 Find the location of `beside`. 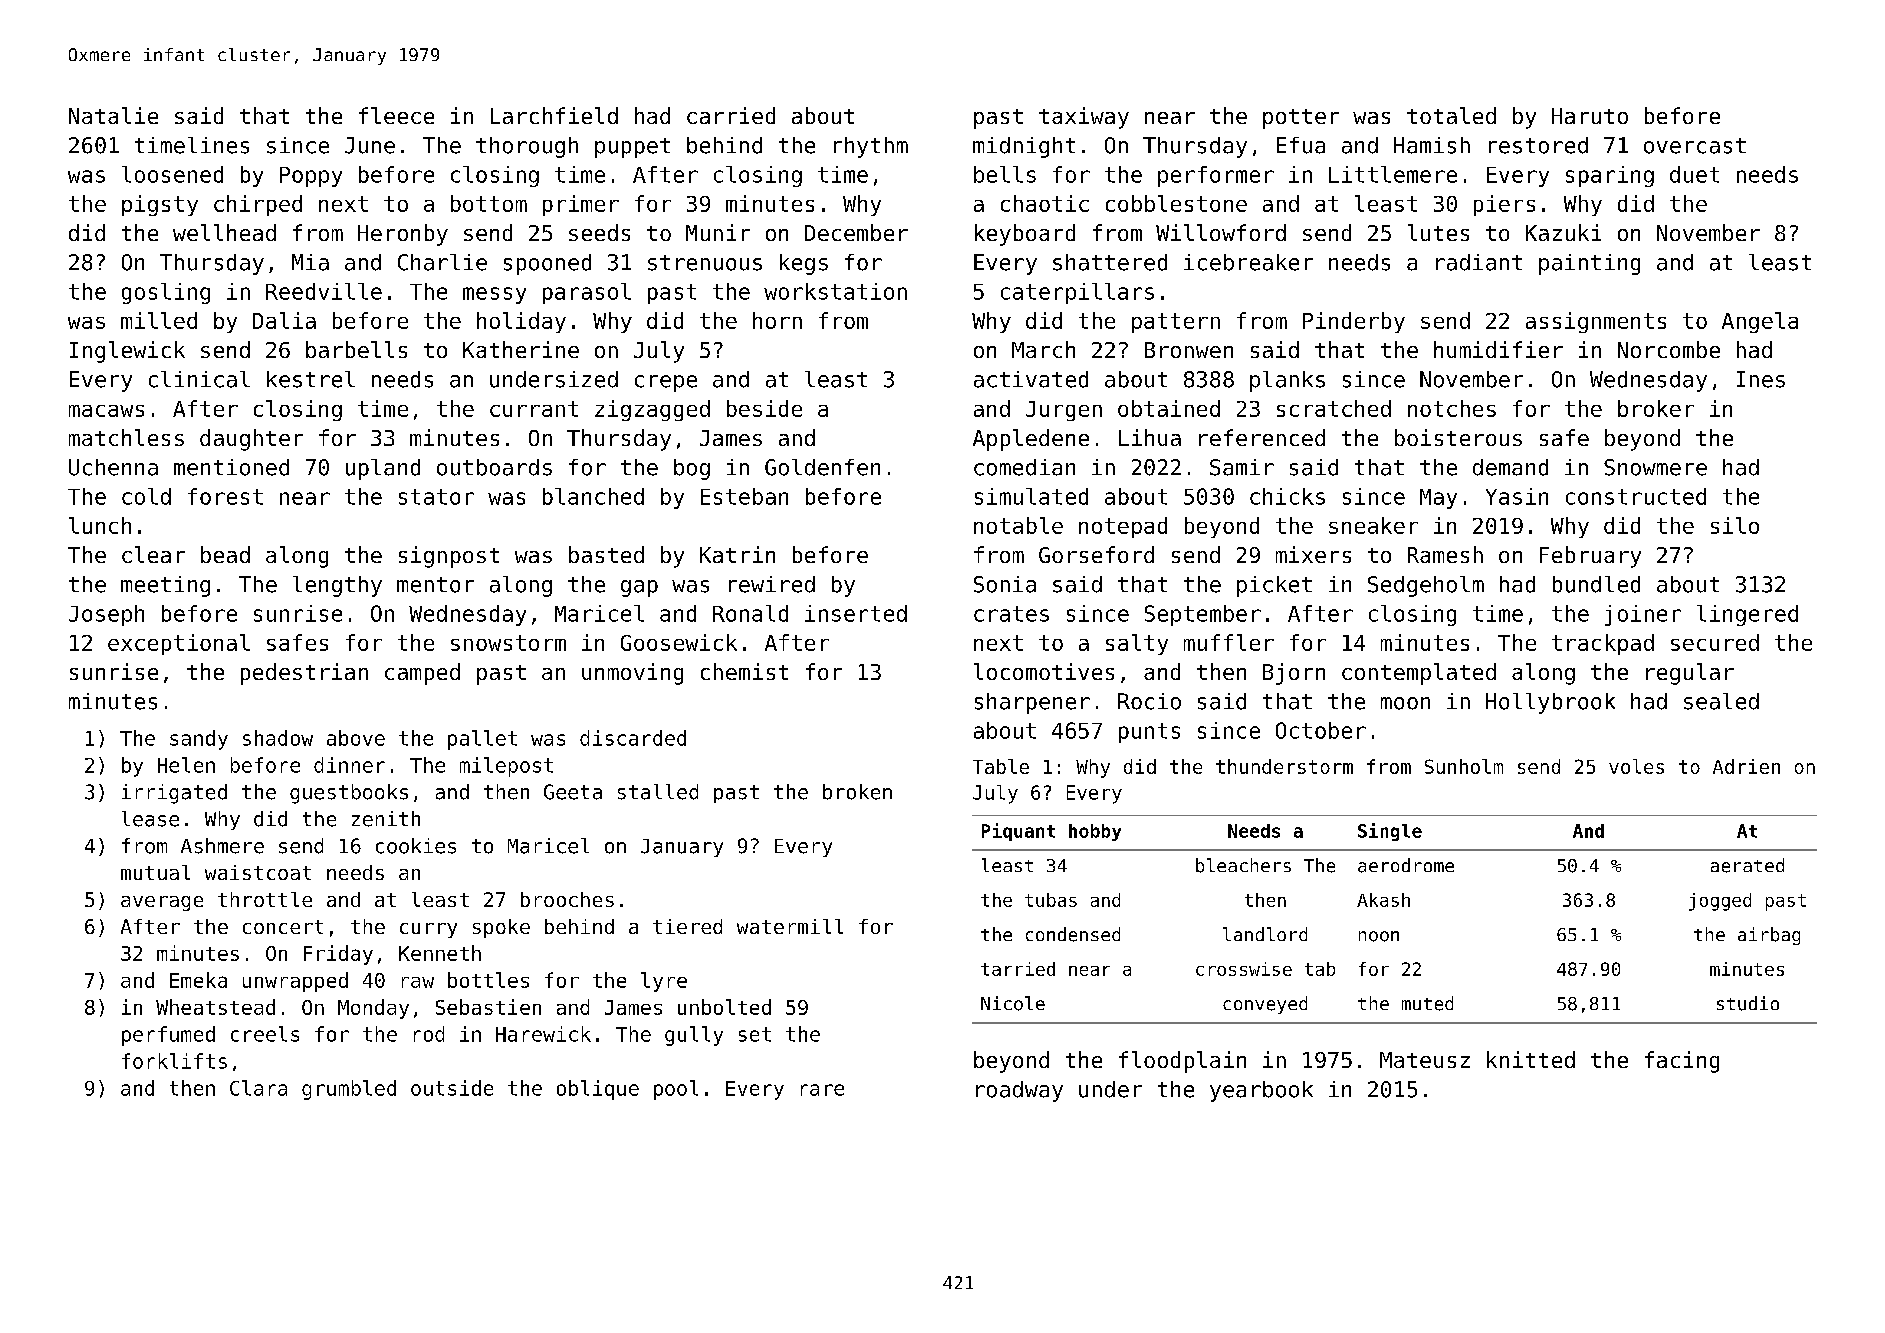

beside is located at coordinates (764, 408).
